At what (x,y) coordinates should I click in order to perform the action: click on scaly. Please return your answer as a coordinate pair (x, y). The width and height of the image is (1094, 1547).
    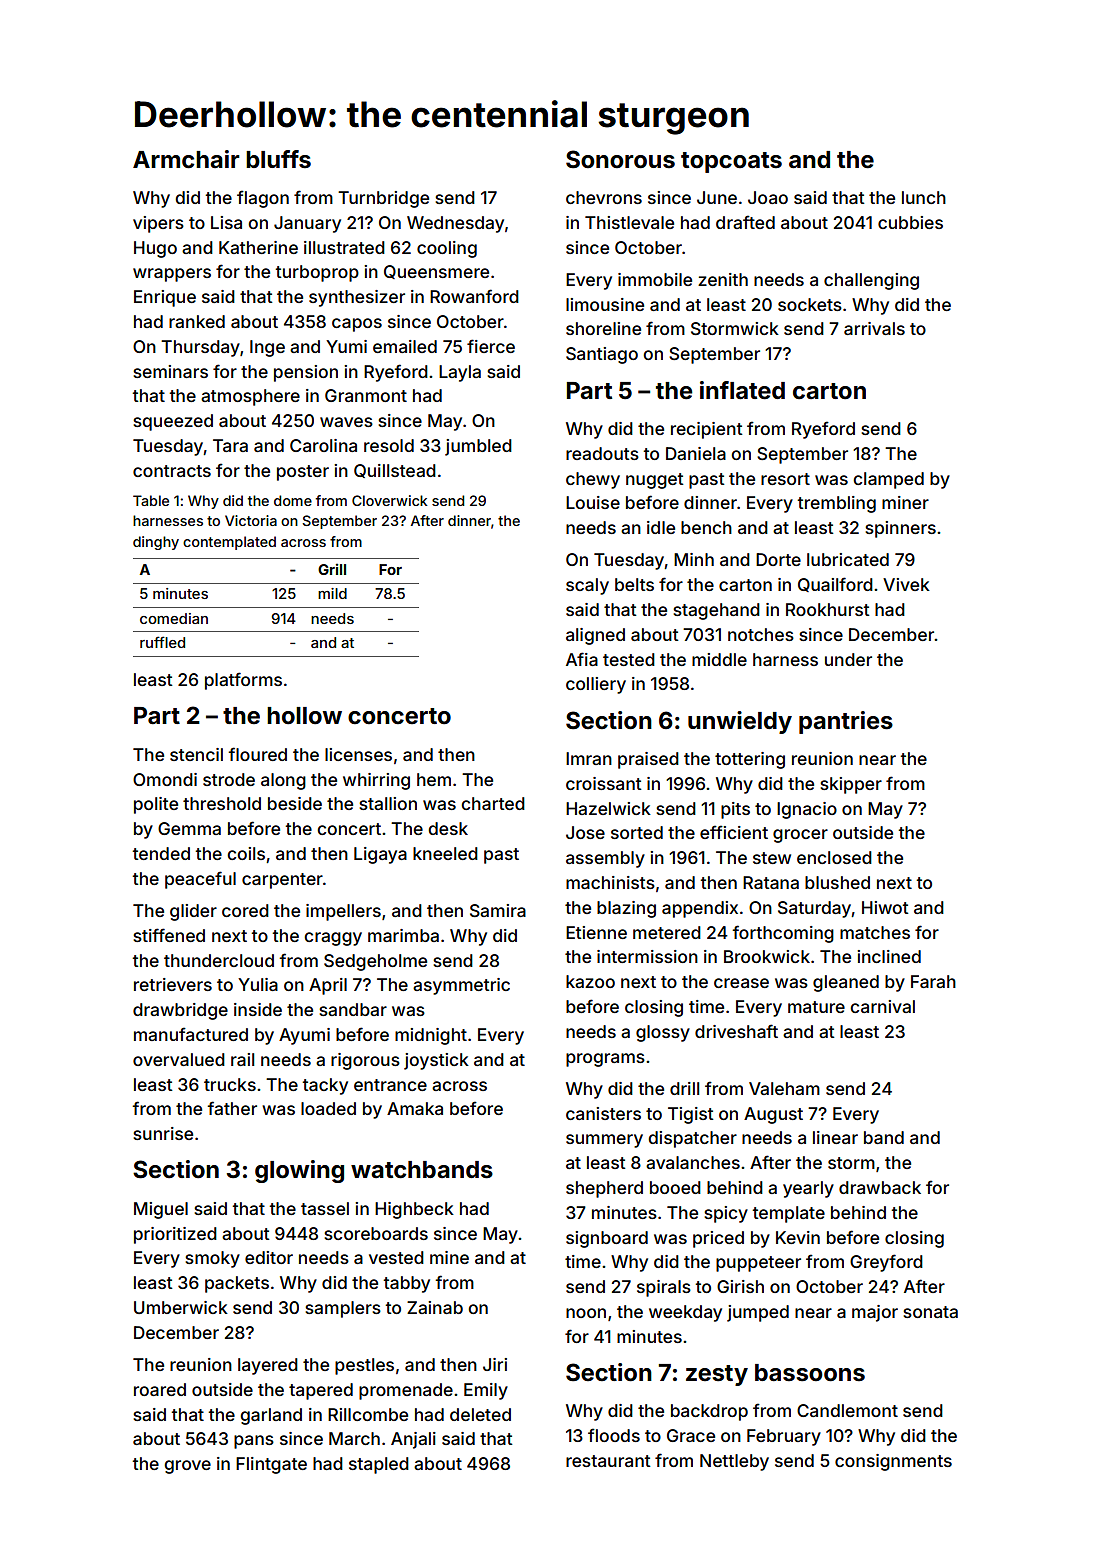
    Looking at the image, I should click on (587, 586).
